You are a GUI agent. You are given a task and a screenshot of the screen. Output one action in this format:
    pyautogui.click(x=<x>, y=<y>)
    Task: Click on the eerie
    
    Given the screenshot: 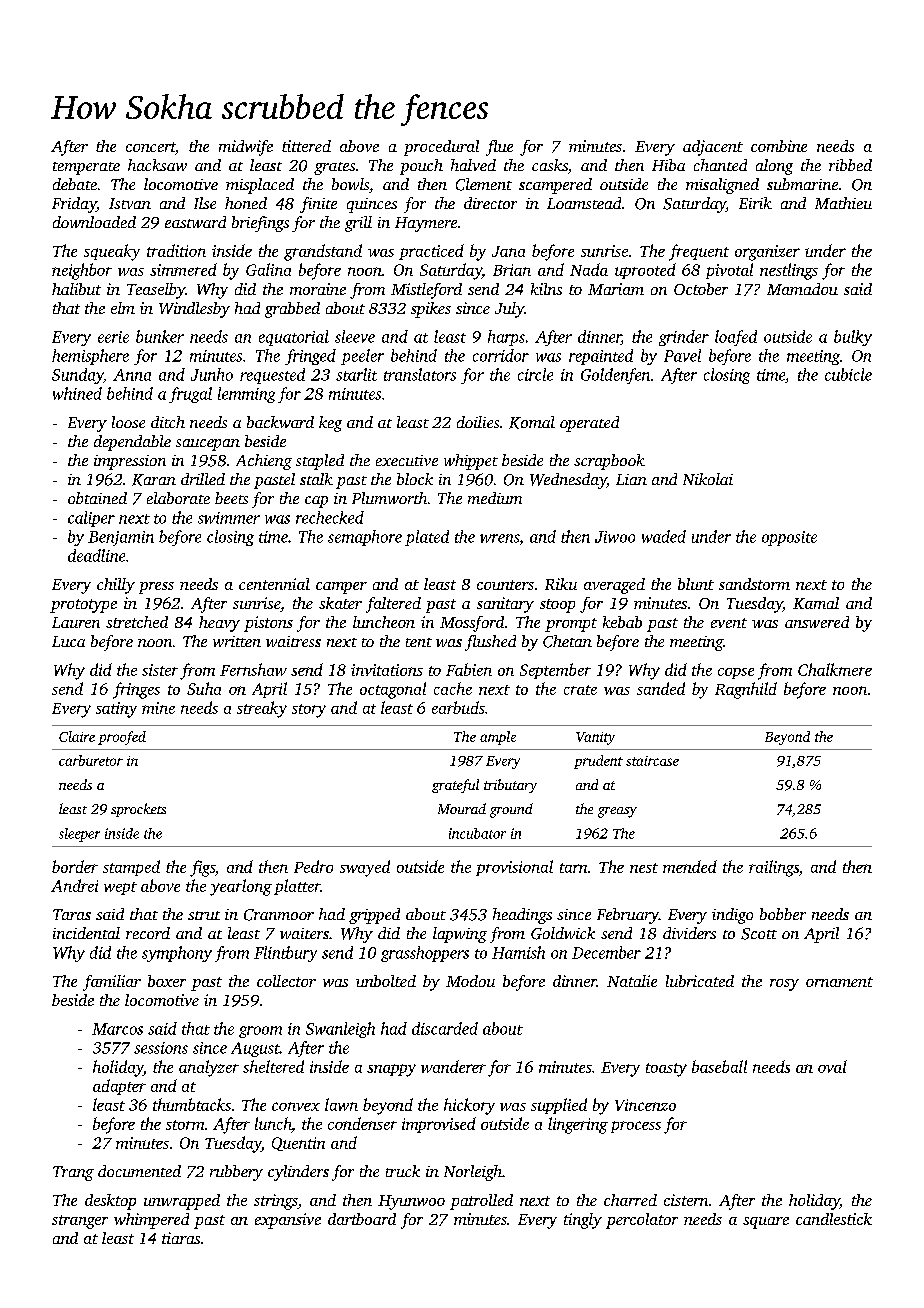 What is the action you would take?
    pyautogui.click(x=113, y=337)
